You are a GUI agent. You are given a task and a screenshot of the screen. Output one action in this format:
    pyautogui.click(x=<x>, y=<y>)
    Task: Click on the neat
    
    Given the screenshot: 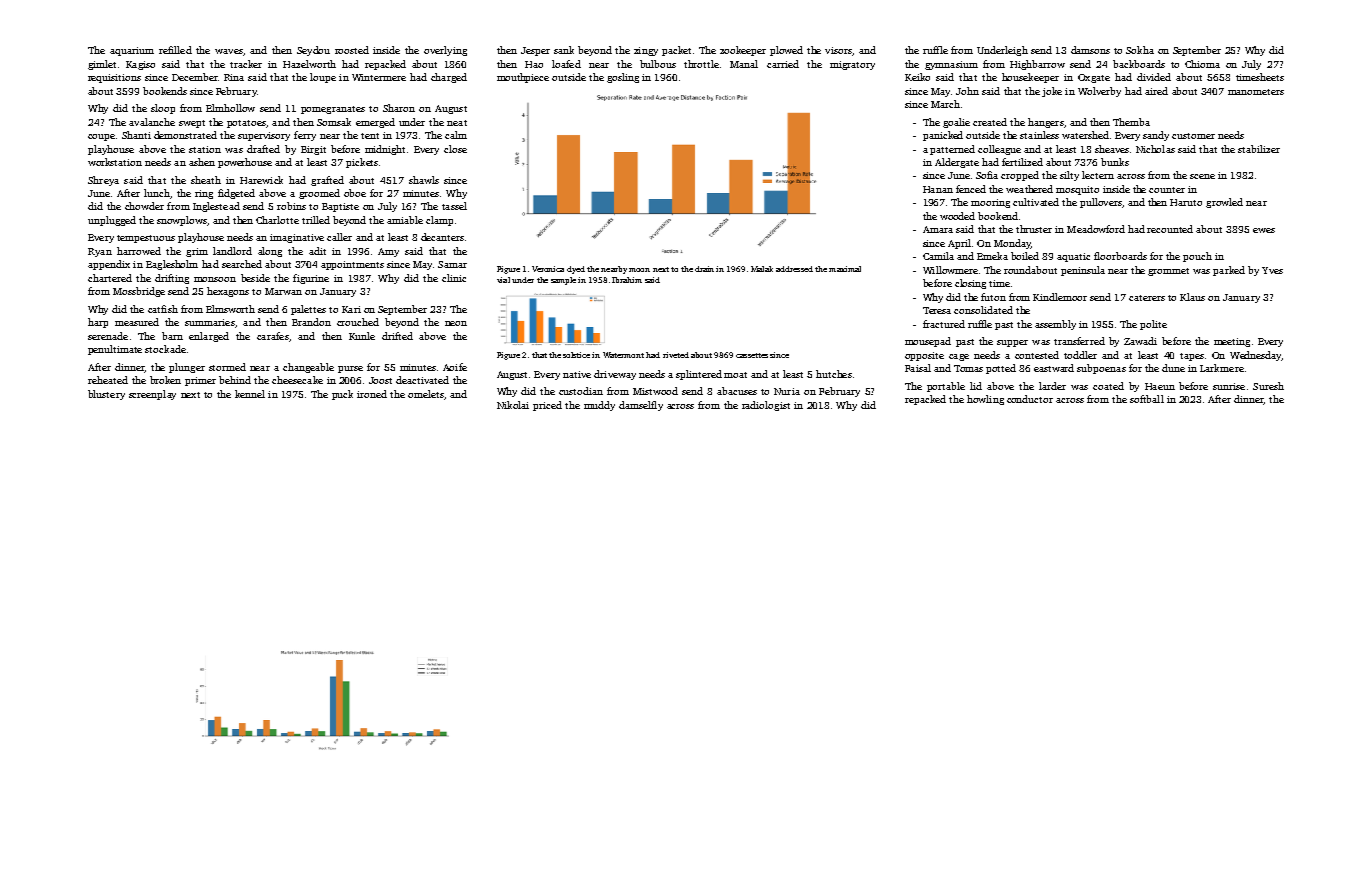 What is the action you would take?
    pyautogui.click(x=457, y=123)
